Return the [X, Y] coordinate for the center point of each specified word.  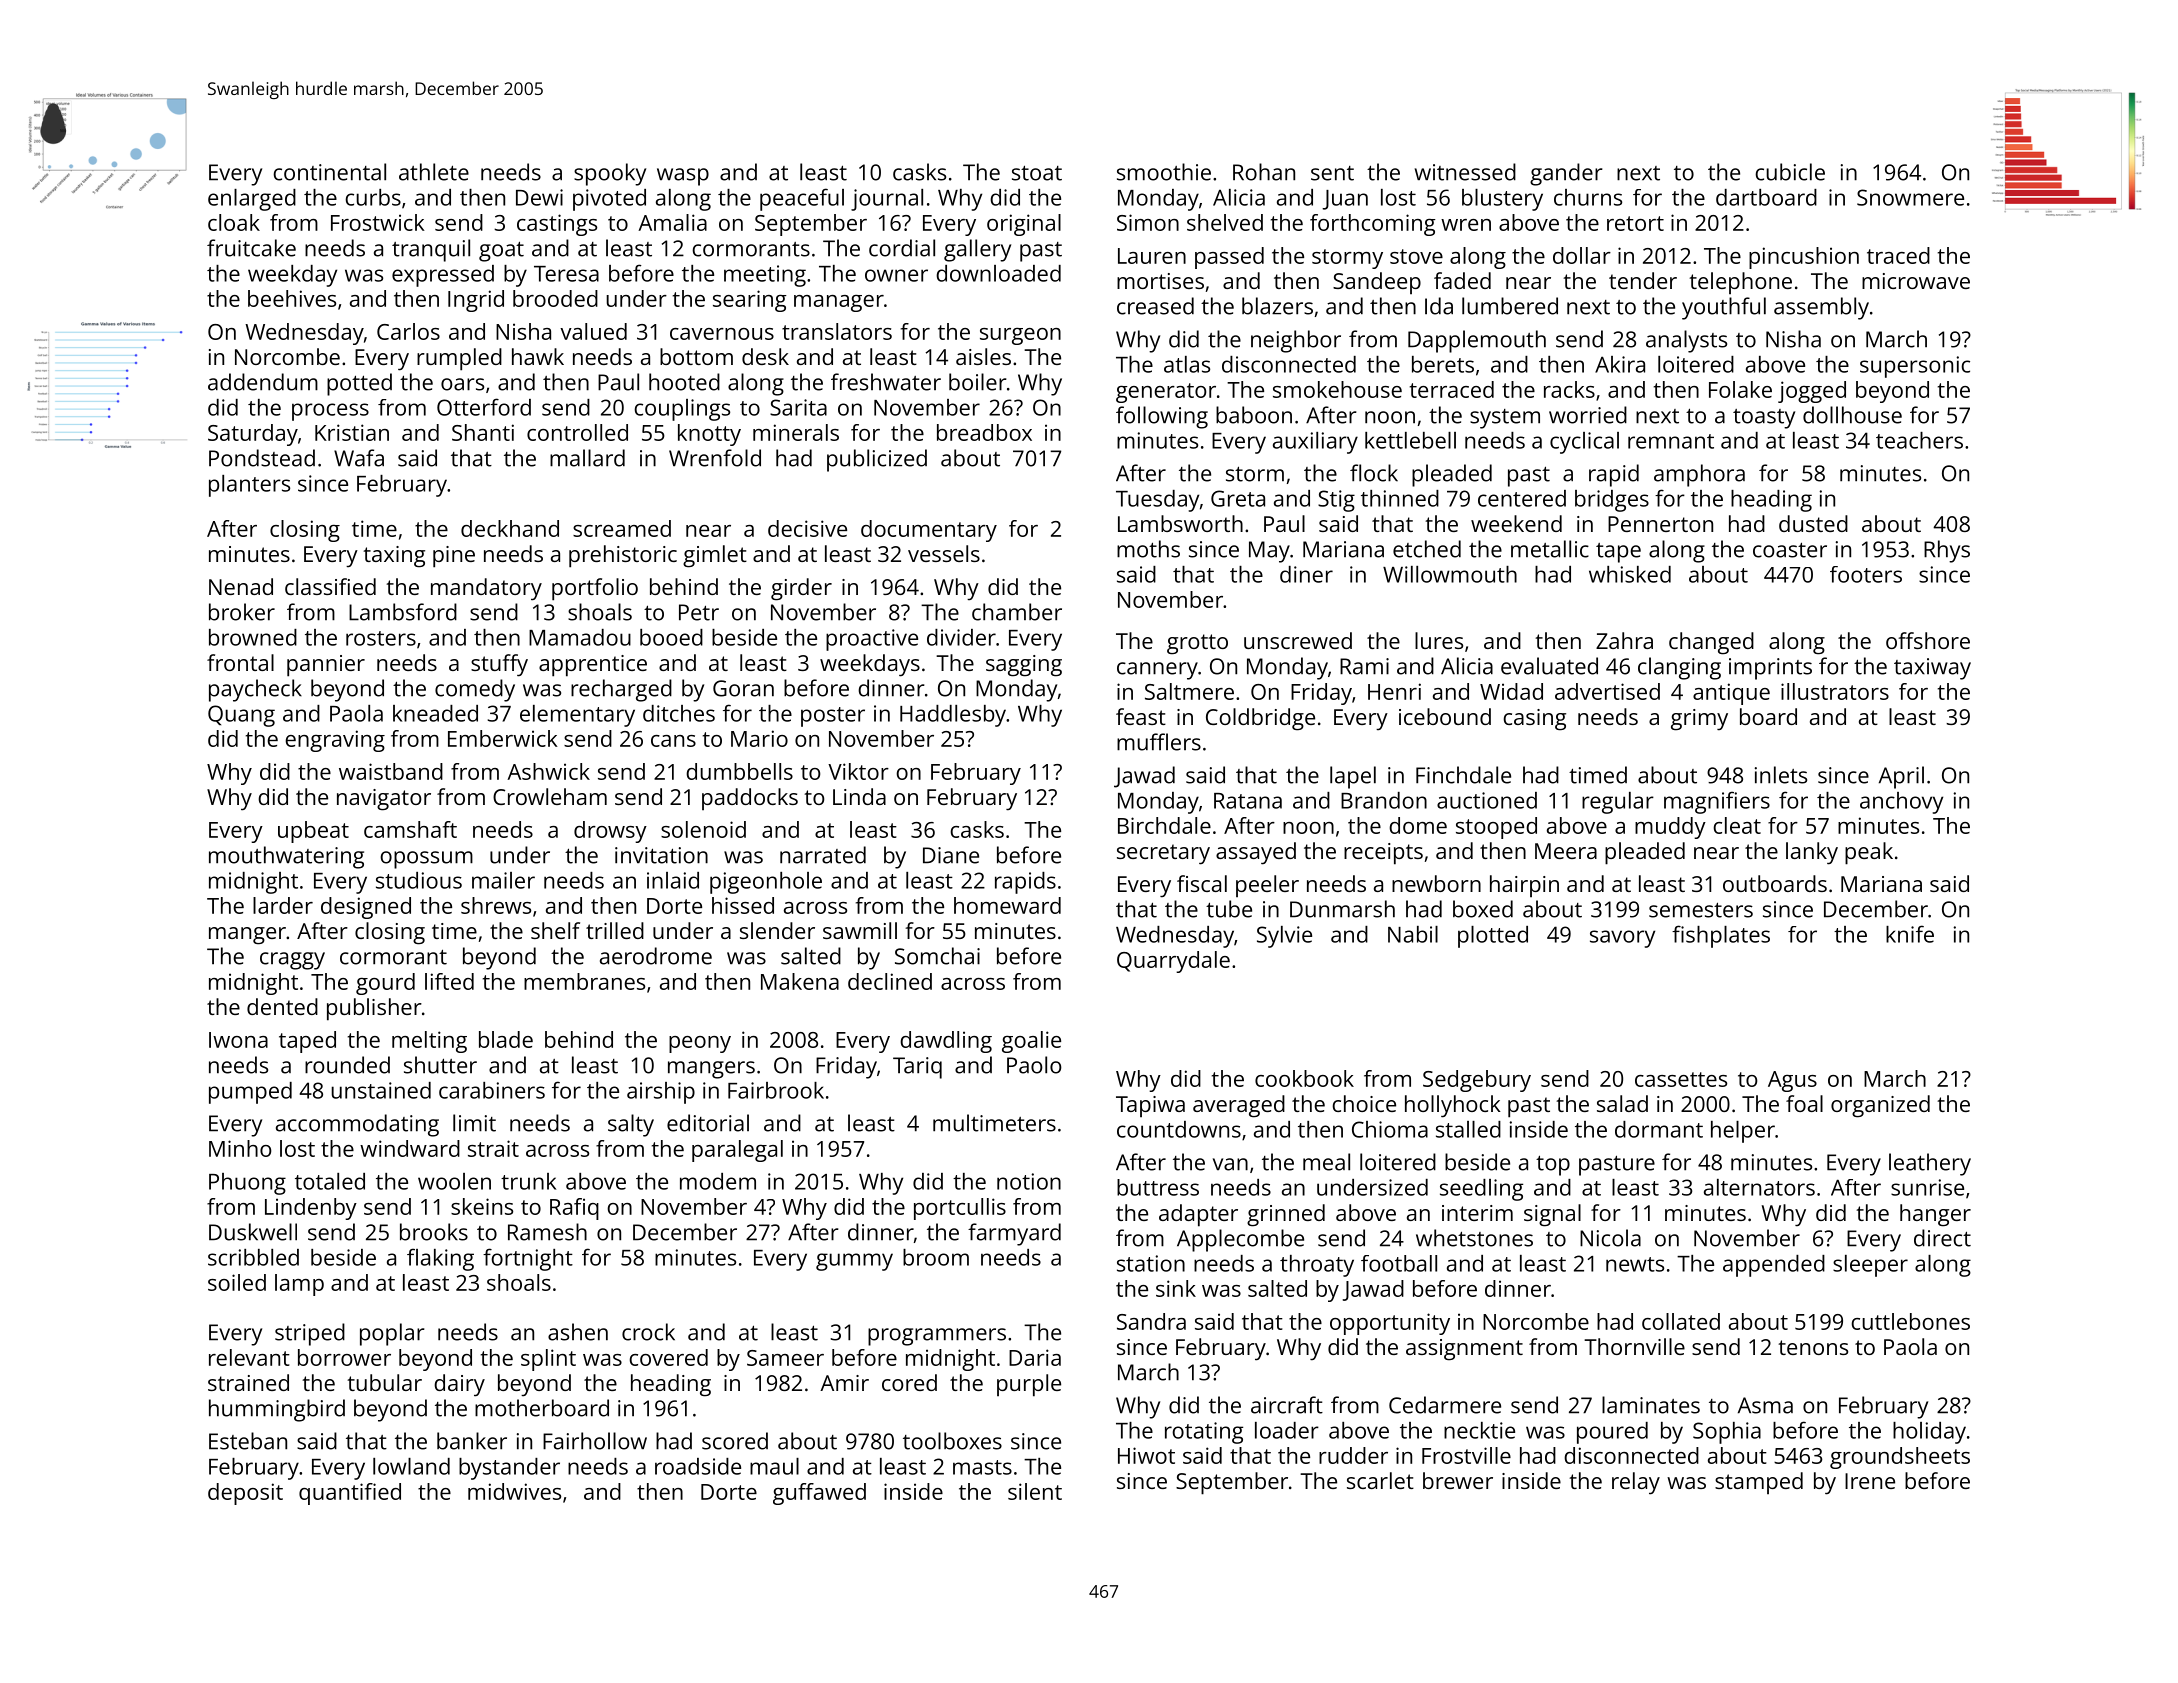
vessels [944, 553]
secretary [1163, 854]
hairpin [1524, 886]
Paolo [1034, 1065]
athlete [434, 172]
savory [1622, 939]
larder [283, 905]
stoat [1037, 173]
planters [249, 486]
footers [1866, 574]
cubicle [1790, 172]
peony [700, 1044]
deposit [245, 1494]
